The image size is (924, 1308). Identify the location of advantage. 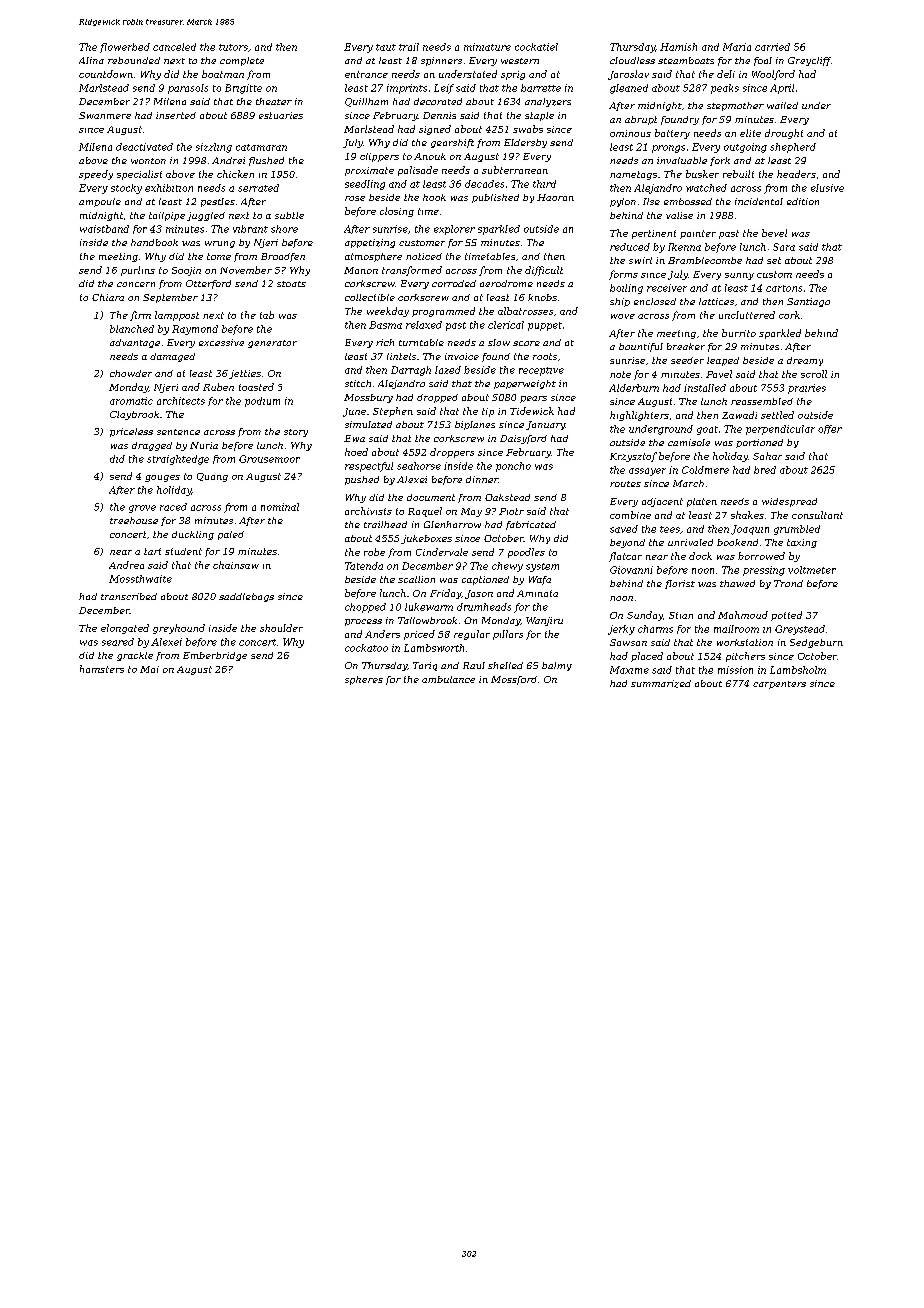
(135, 343).
